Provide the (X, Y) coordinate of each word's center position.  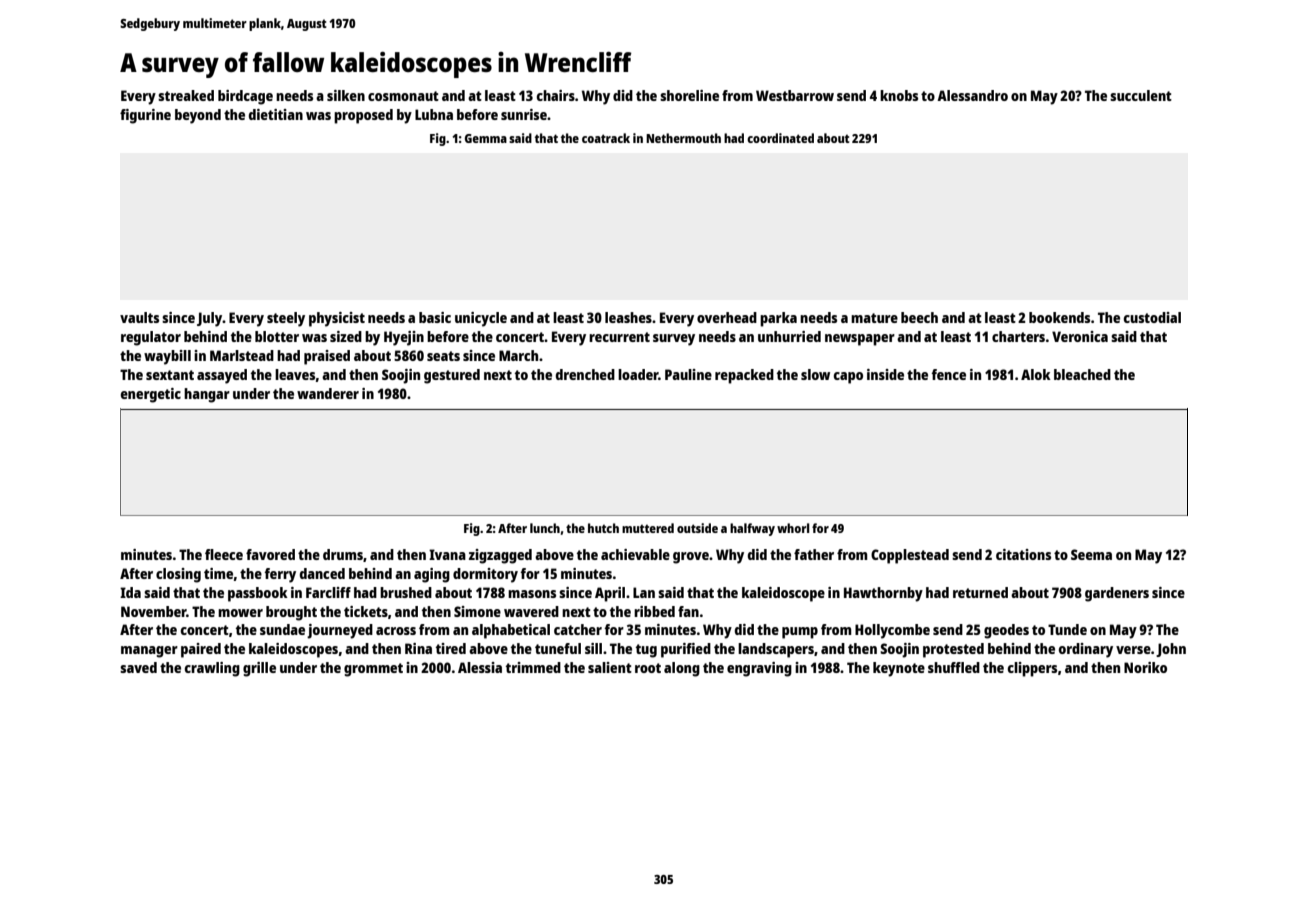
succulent (1141, 95)
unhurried (789, 336)
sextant (170, 375)
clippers (1032, 669)
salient (610, 667)
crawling (212, 669)
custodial (1152, 317)
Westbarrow (795, 95)
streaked (186, 95)
